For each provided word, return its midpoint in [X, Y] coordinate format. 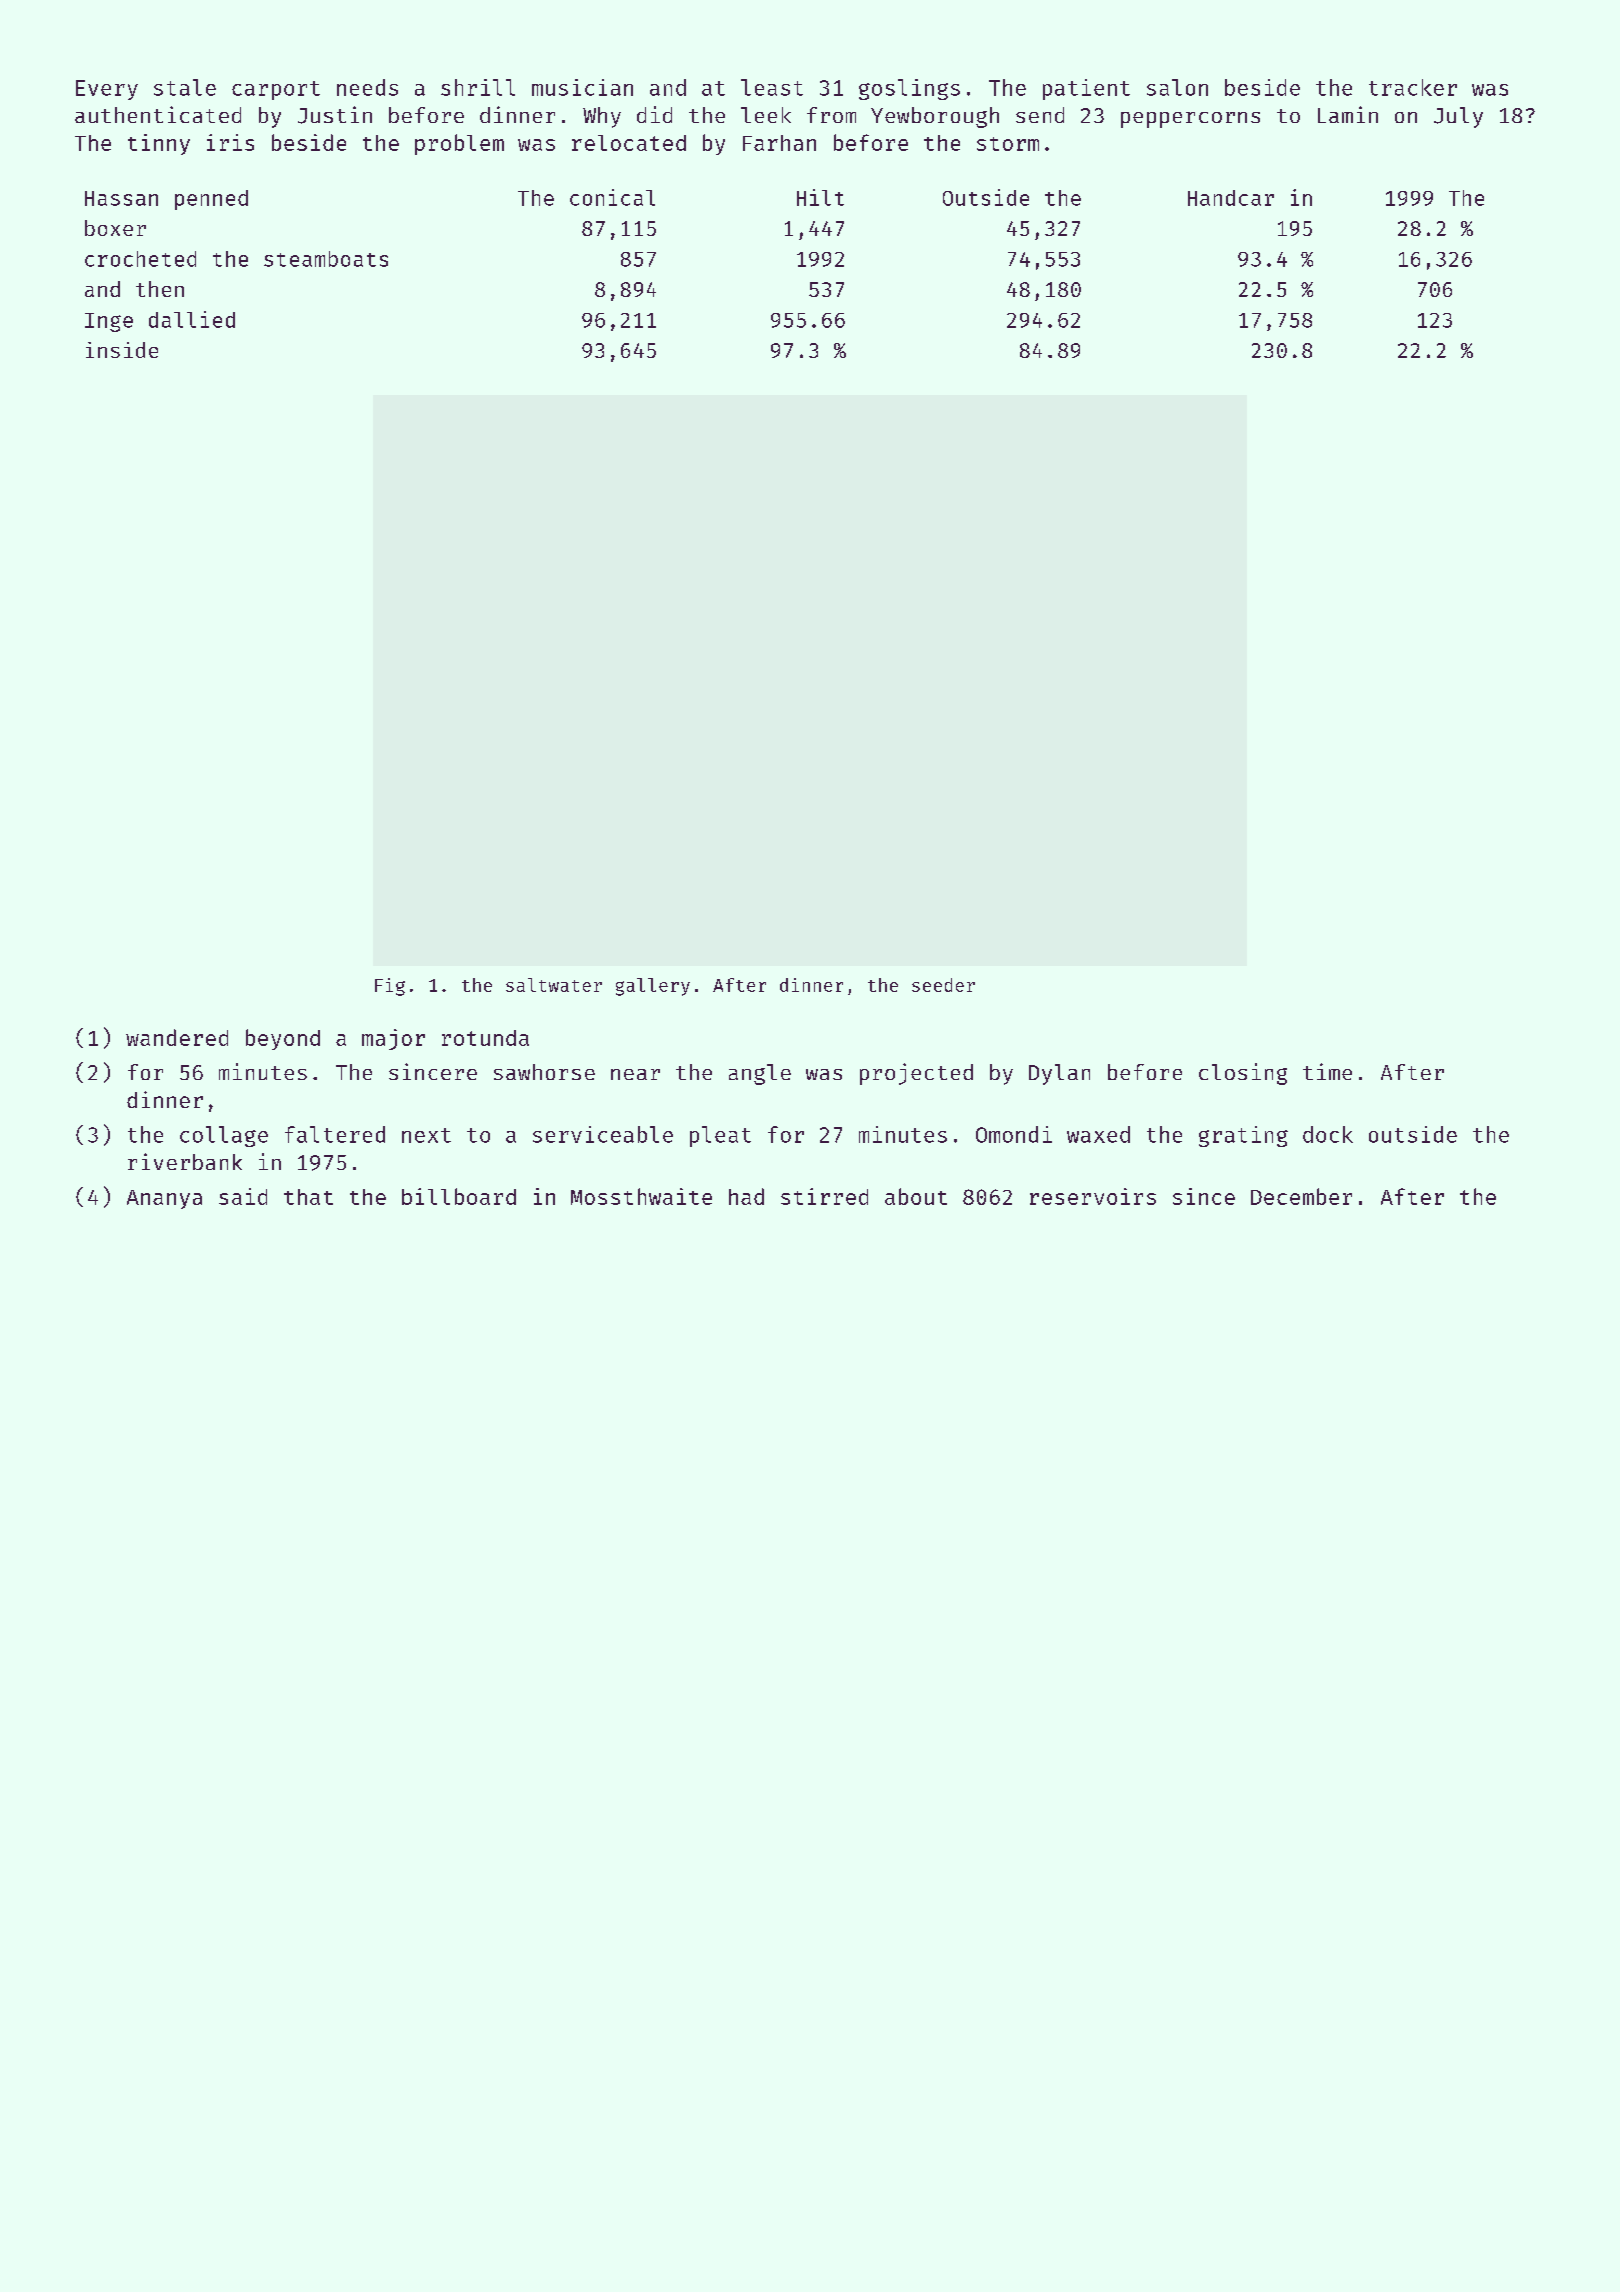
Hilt [820, 197]
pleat [720, 1136]
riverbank [185, 1161]
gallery [653, 987]
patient [1086, 89]
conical [612, 197]
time [1327, 1071]
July [1458, 117]
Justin [335, 115]
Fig [390, 987]
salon [1177, 87]
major [393, 1039]
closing [1243, 1074]
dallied [192, 319]
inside [122, 350]
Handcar [1231, 198]
